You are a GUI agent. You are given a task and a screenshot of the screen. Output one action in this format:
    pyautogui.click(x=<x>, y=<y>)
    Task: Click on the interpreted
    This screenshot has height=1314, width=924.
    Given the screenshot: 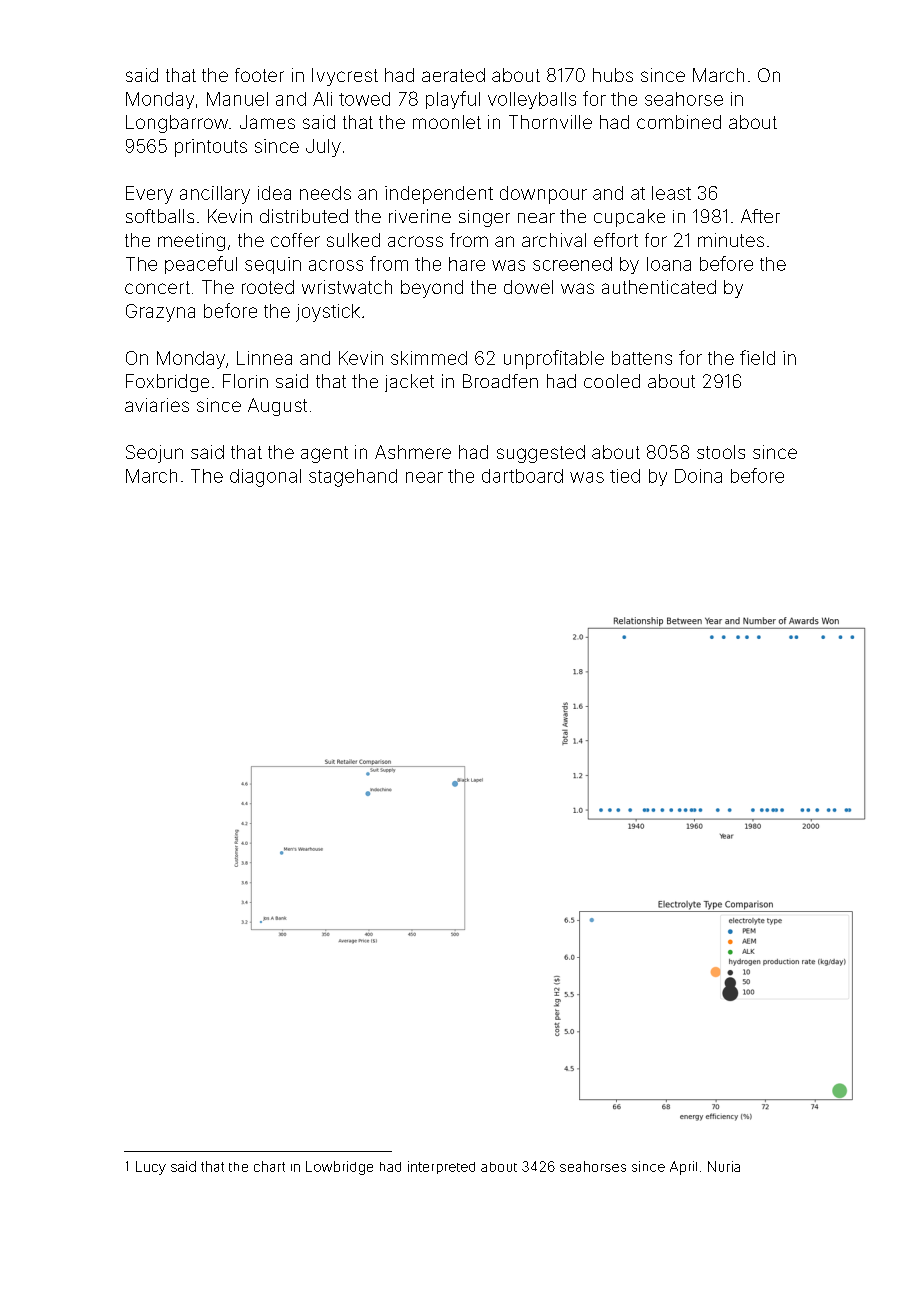 What is the action you would take?
    pyautogui.click(x=441, y=1167)
